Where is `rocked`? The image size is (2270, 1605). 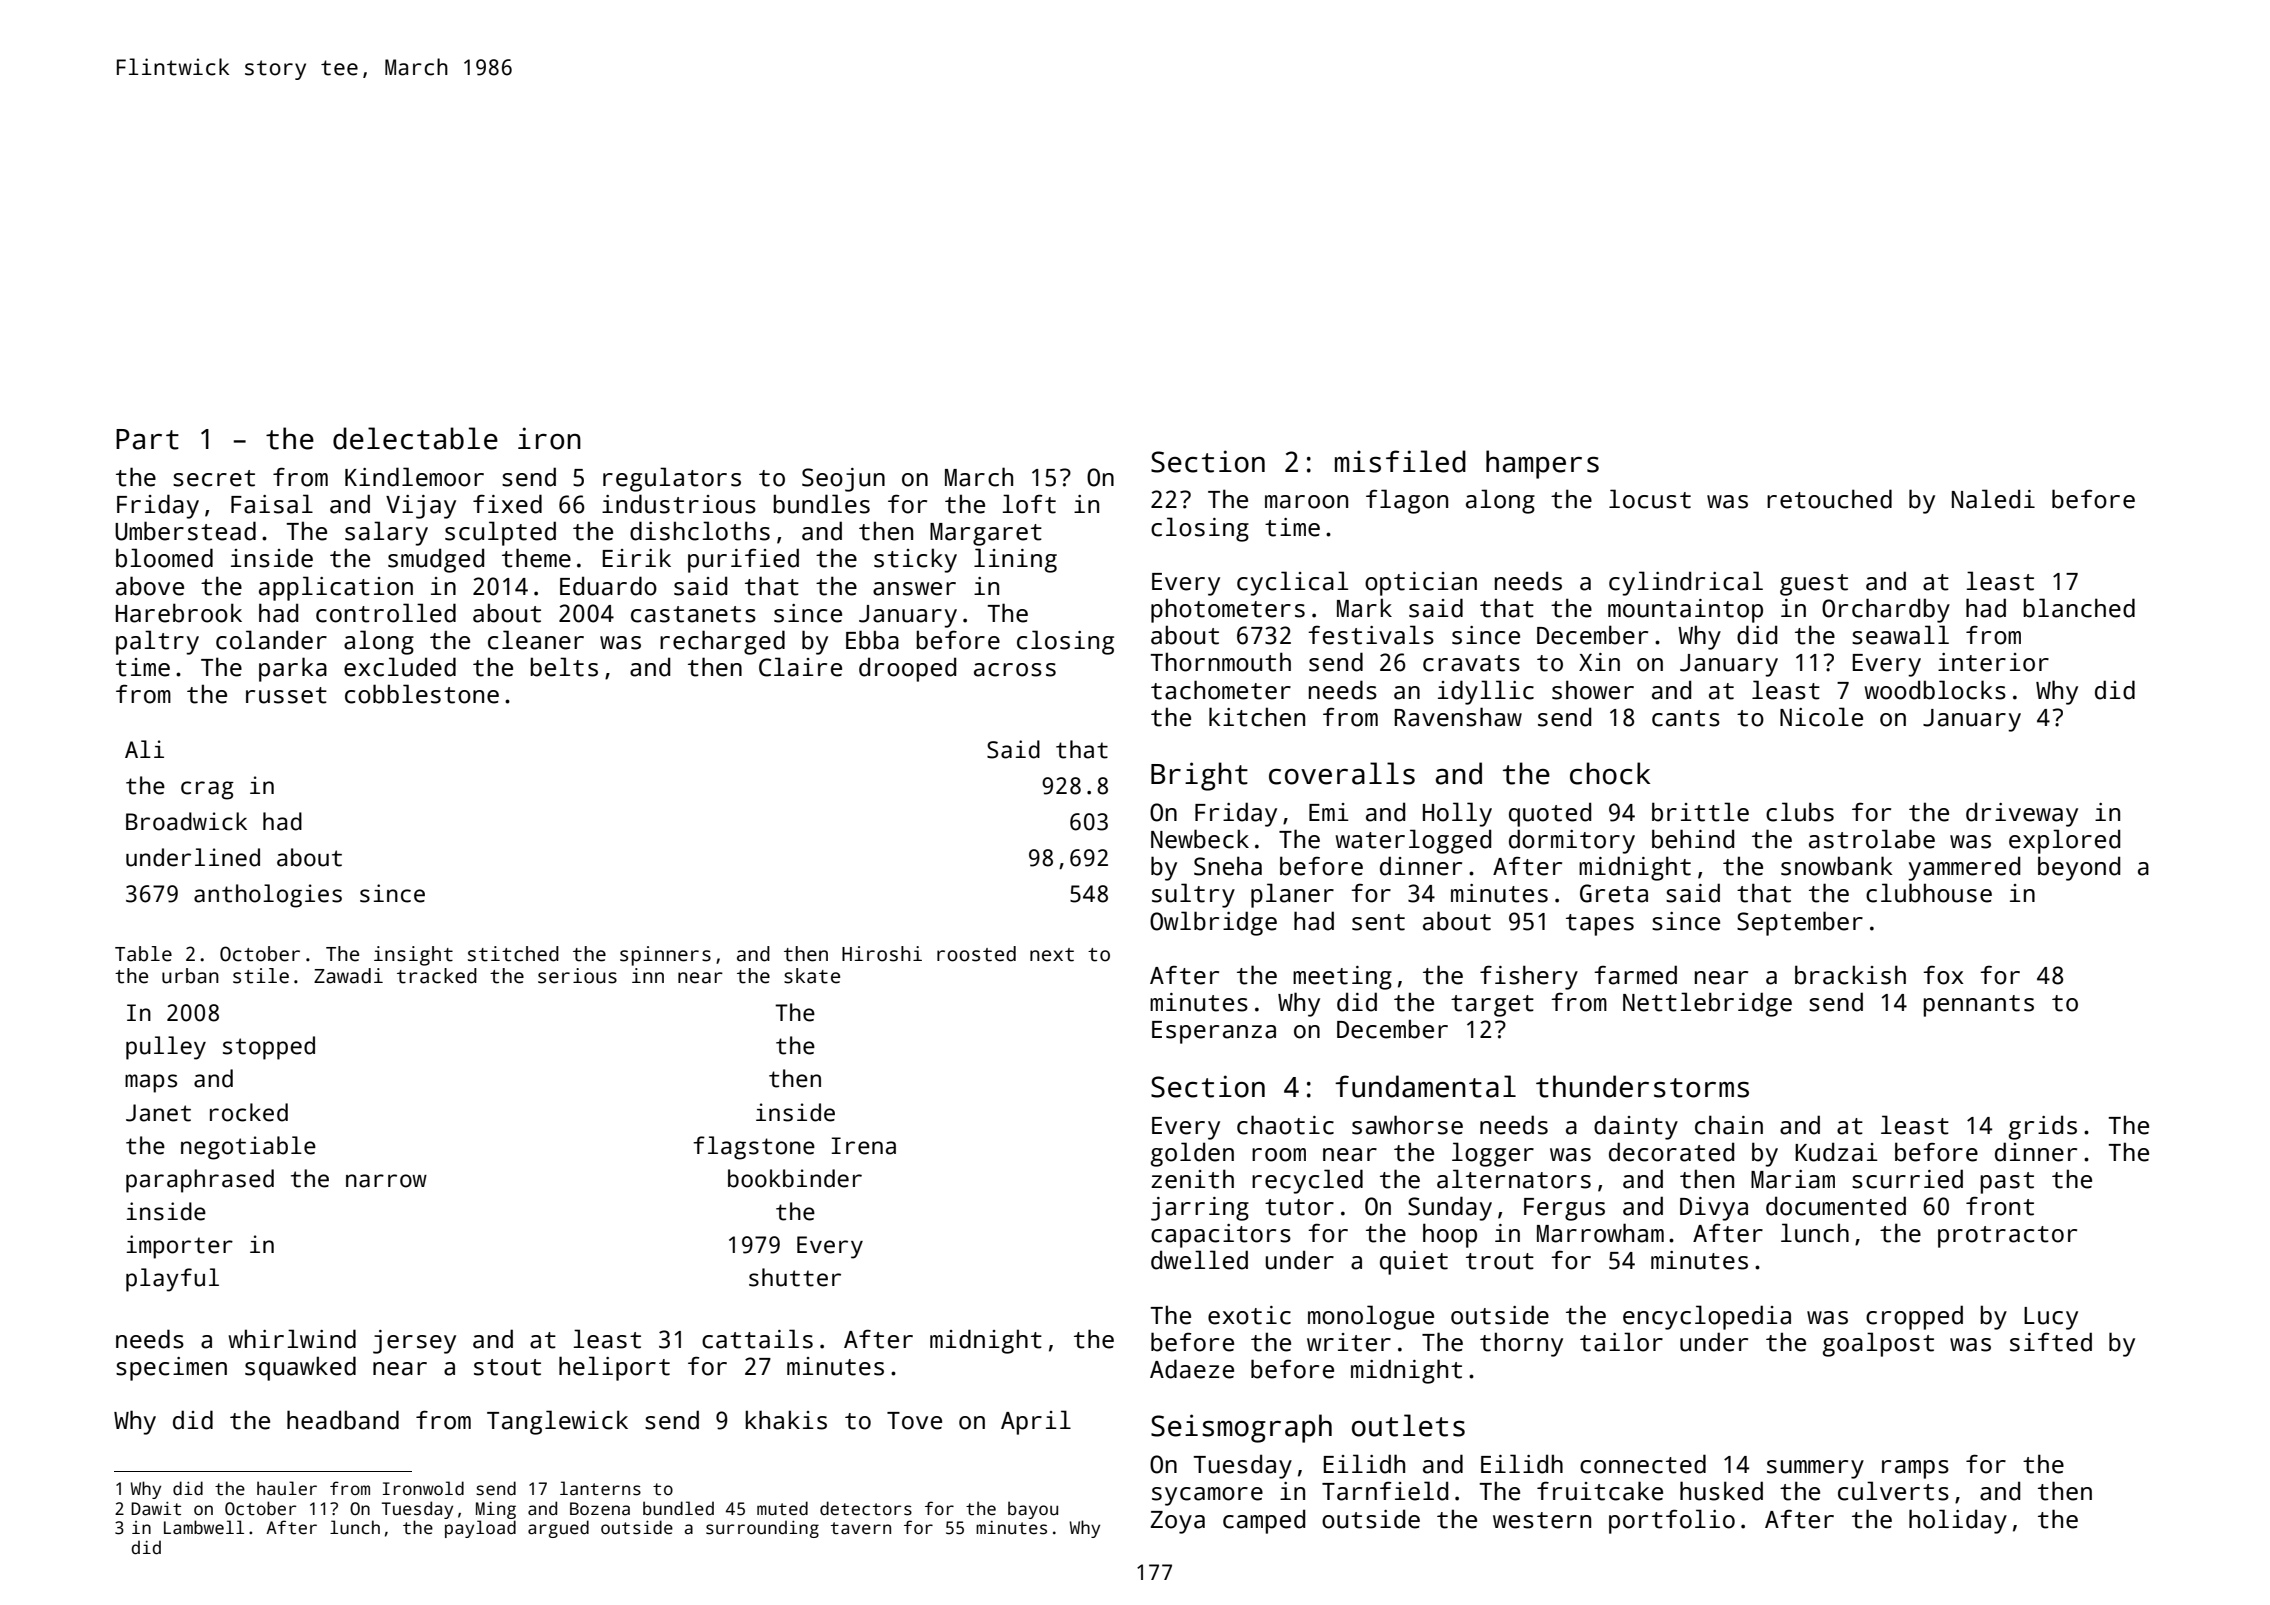
rocked is located at coordinates (249, 1112).
